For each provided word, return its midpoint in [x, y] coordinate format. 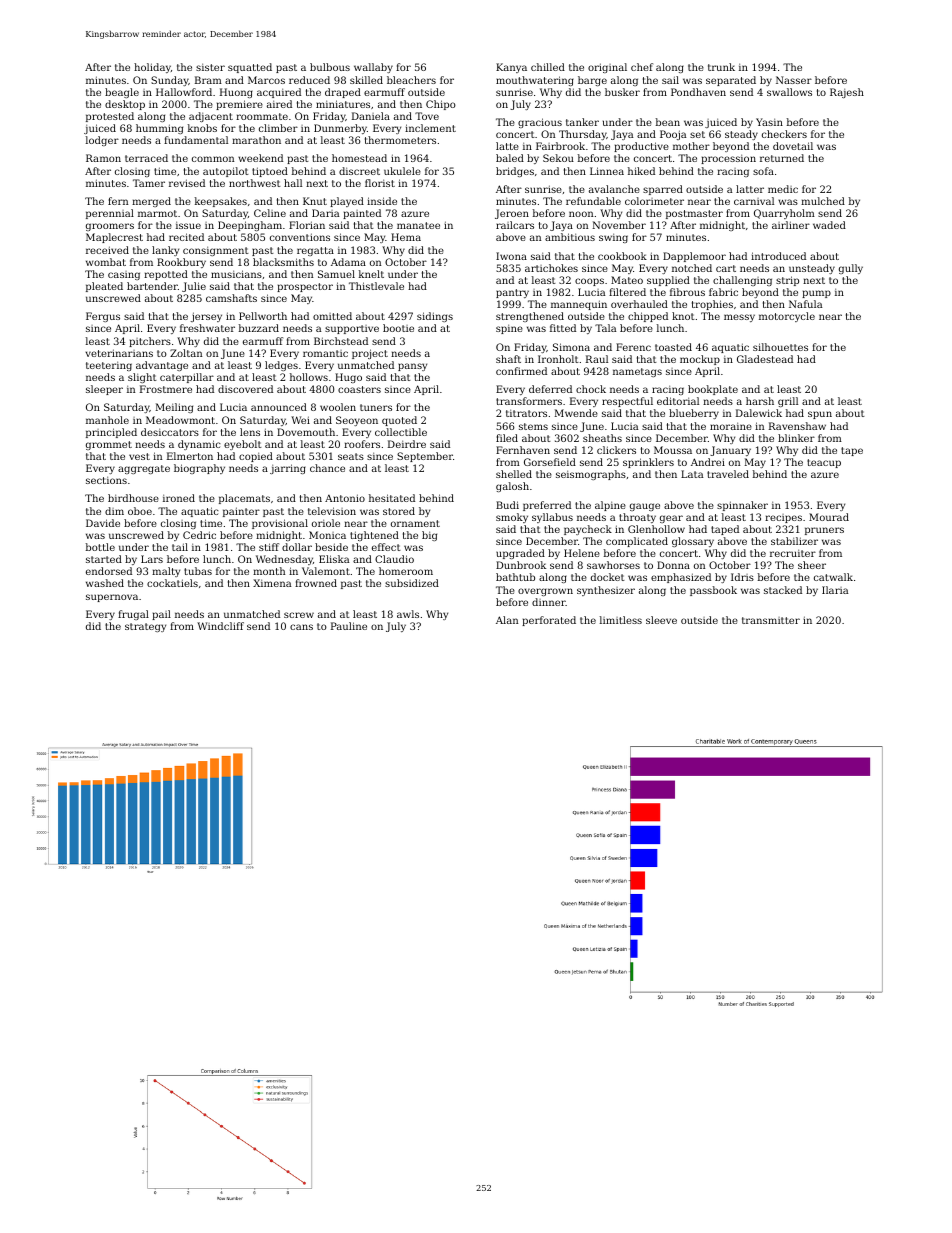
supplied [668, 281]
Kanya [511, 68]
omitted [332, 316]
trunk [721, 67]
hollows [309, 377]
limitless [621, 620]
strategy [145, 627]
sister [210, 67]
